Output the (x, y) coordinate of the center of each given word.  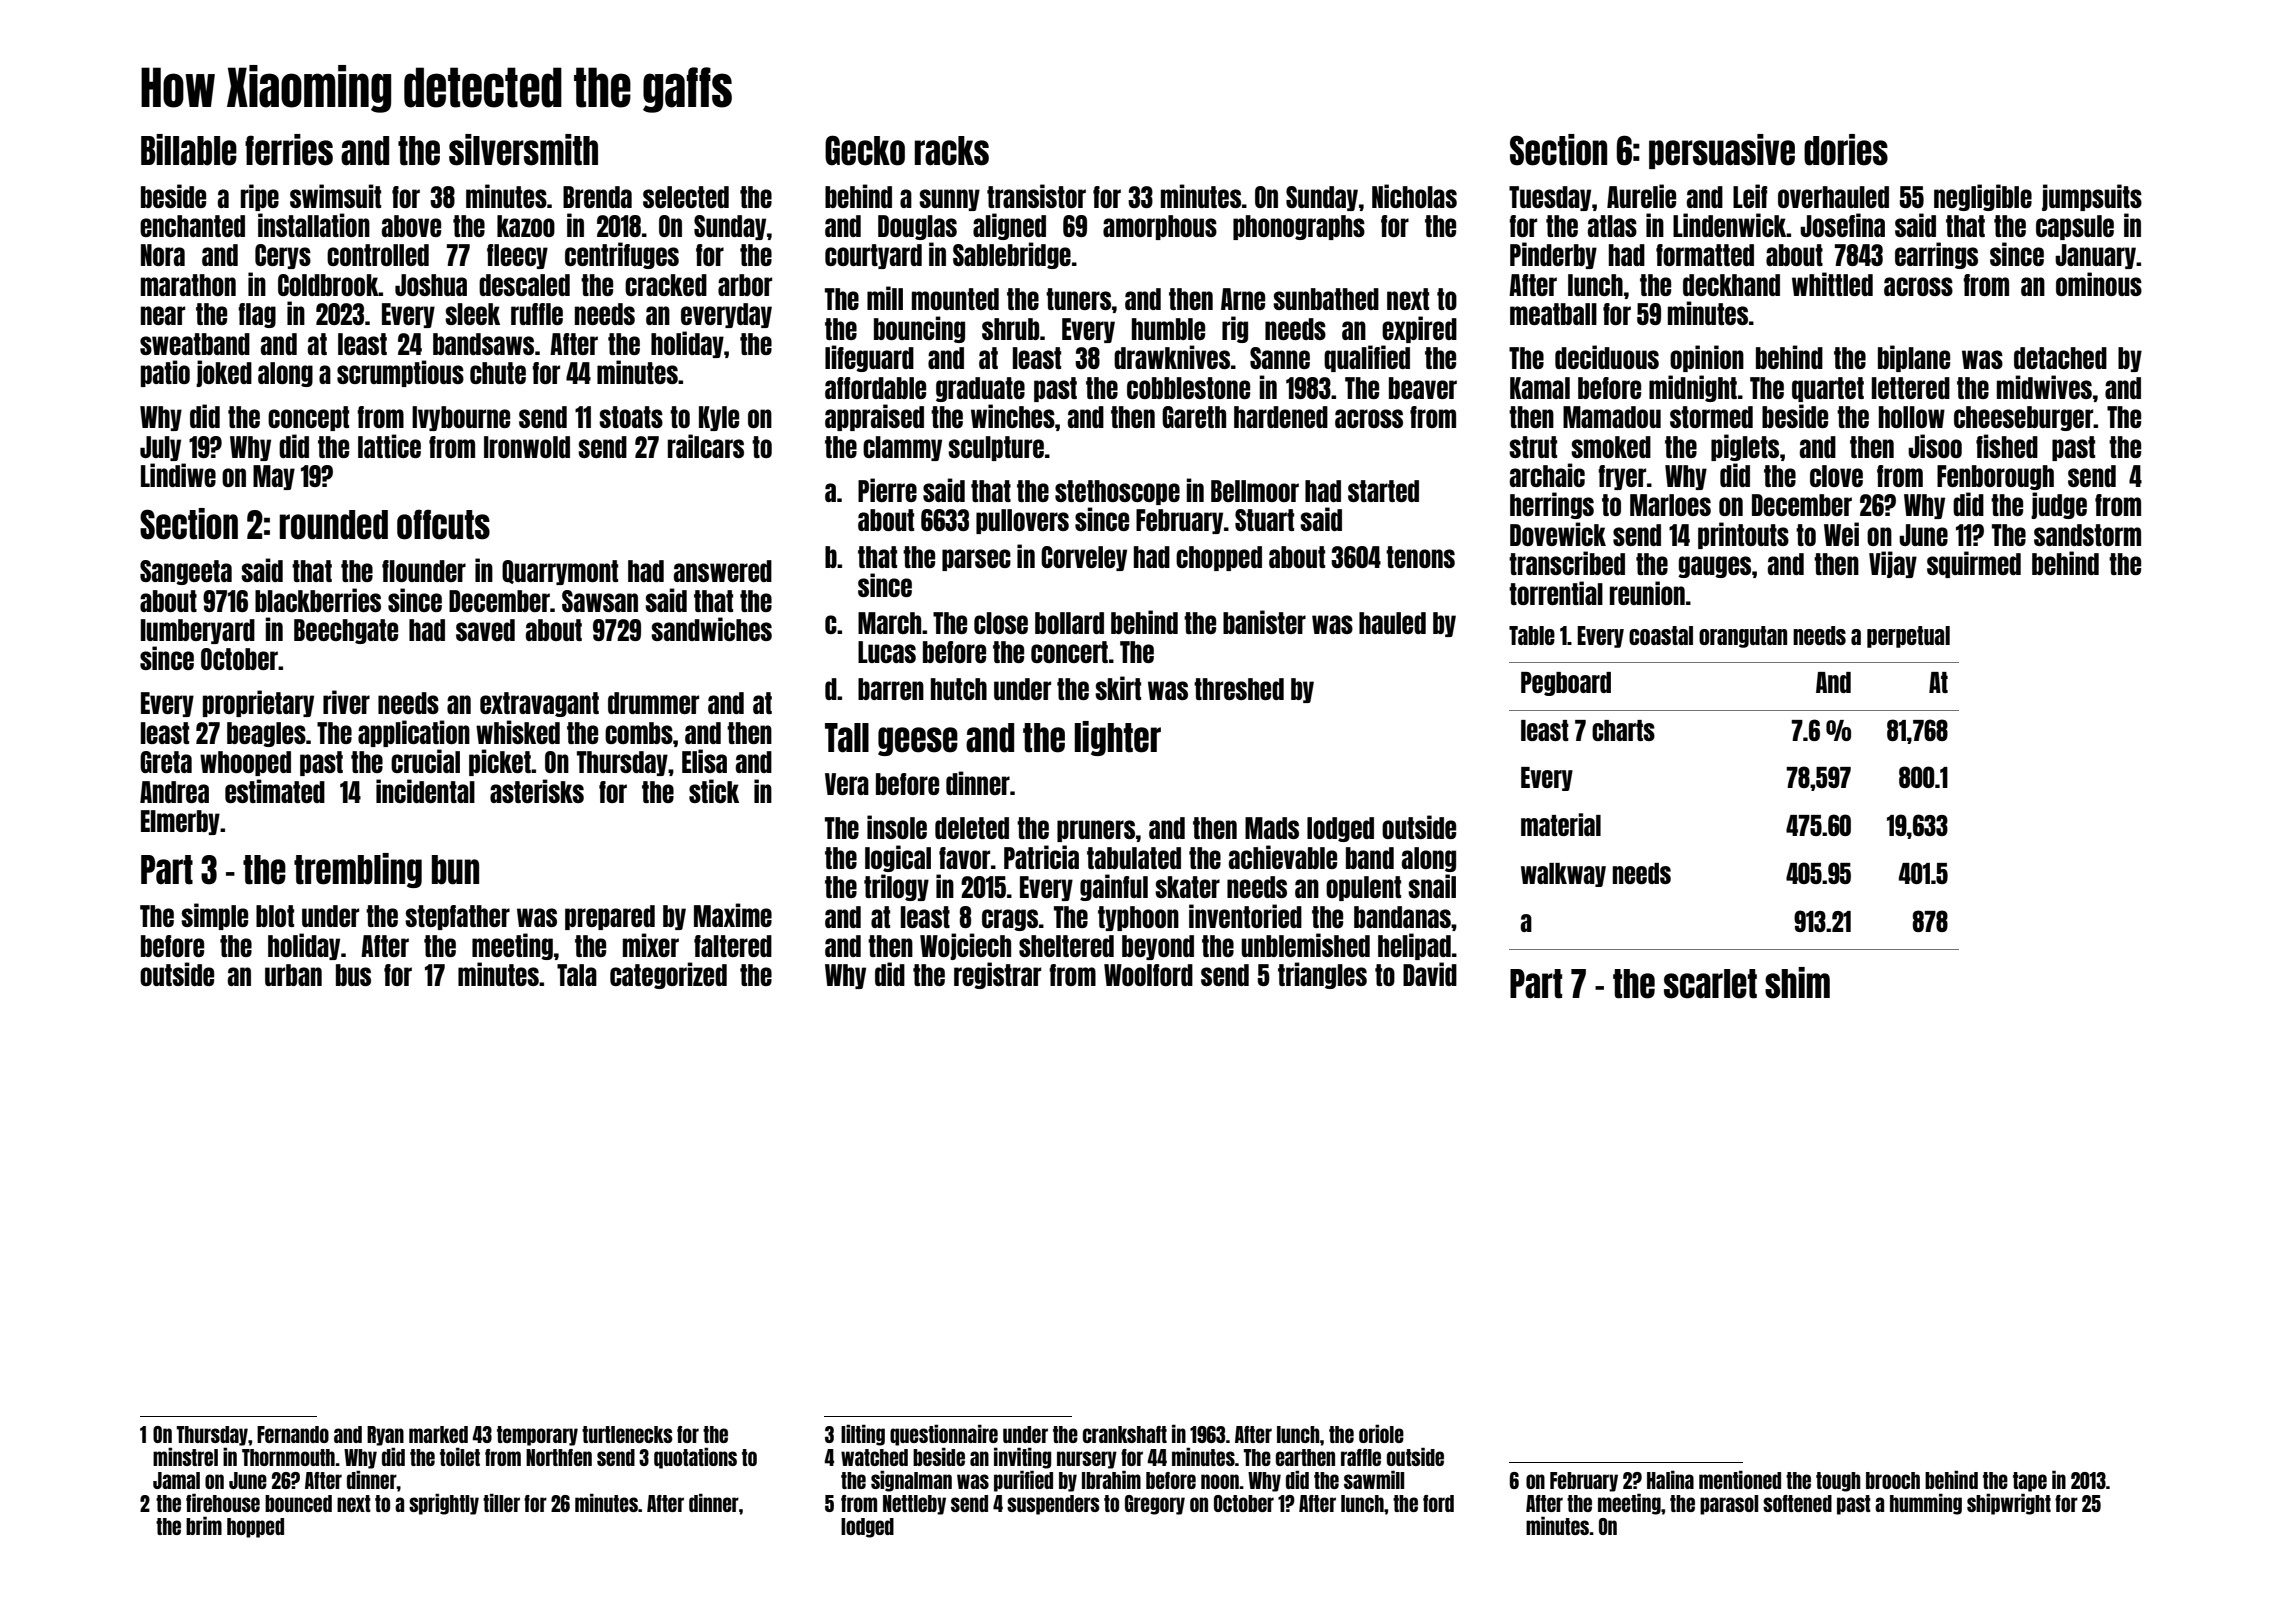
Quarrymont (560, 572)
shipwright (2009, 1504)
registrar (997, 975)
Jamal (176, 1480)
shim (1797, 983)
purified (1023, 1481)
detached (2060, 358)
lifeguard (869, 358)
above (411, 226)
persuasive (1722, 151)
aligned (1009, 226)
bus (353, 975)
